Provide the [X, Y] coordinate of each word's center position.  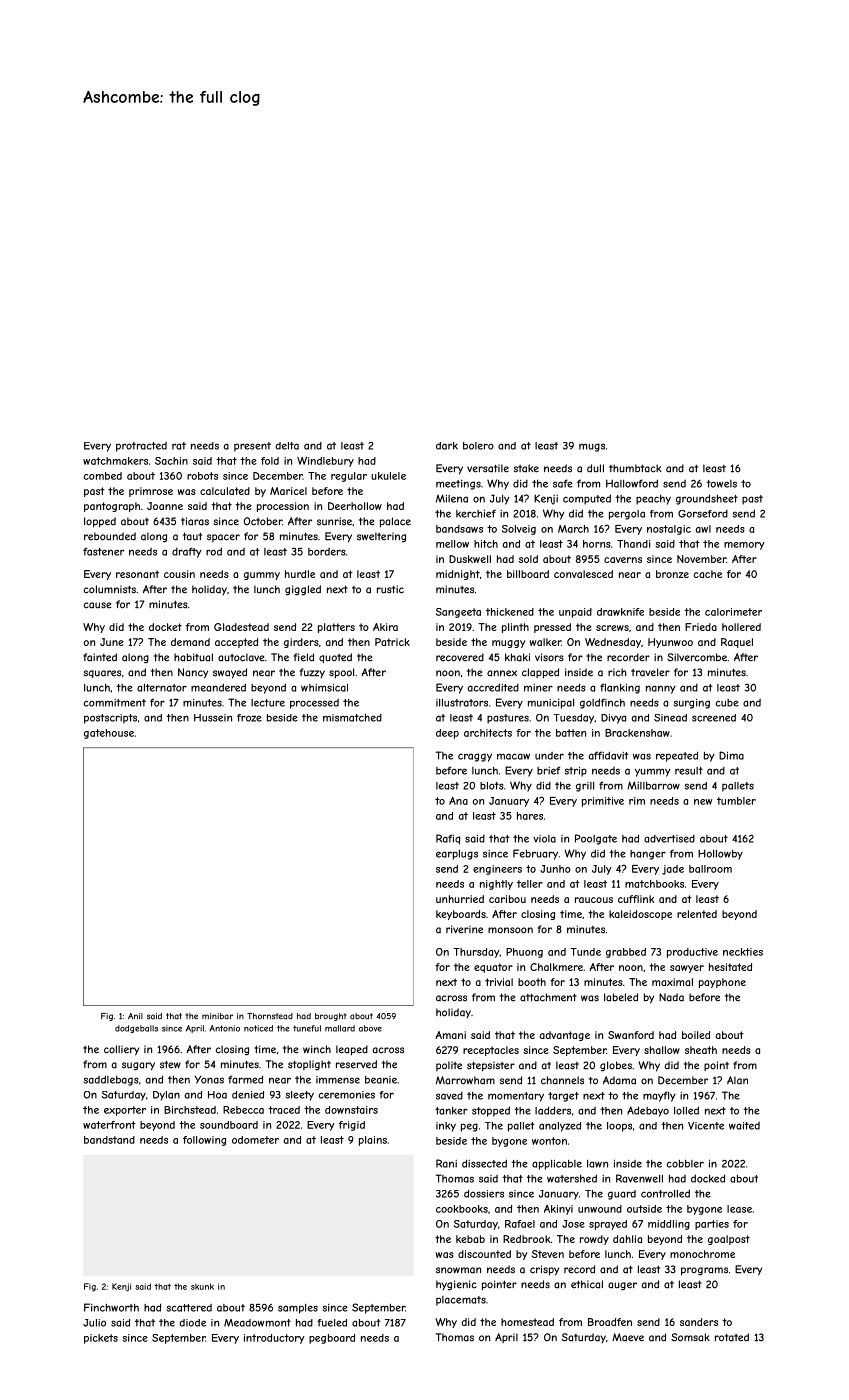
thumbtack [635, 468]
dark [447, 446]
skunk [202, 1286]
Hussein [213, 718]
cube [727, 703]
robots [202, 476]
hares [530, 816]
